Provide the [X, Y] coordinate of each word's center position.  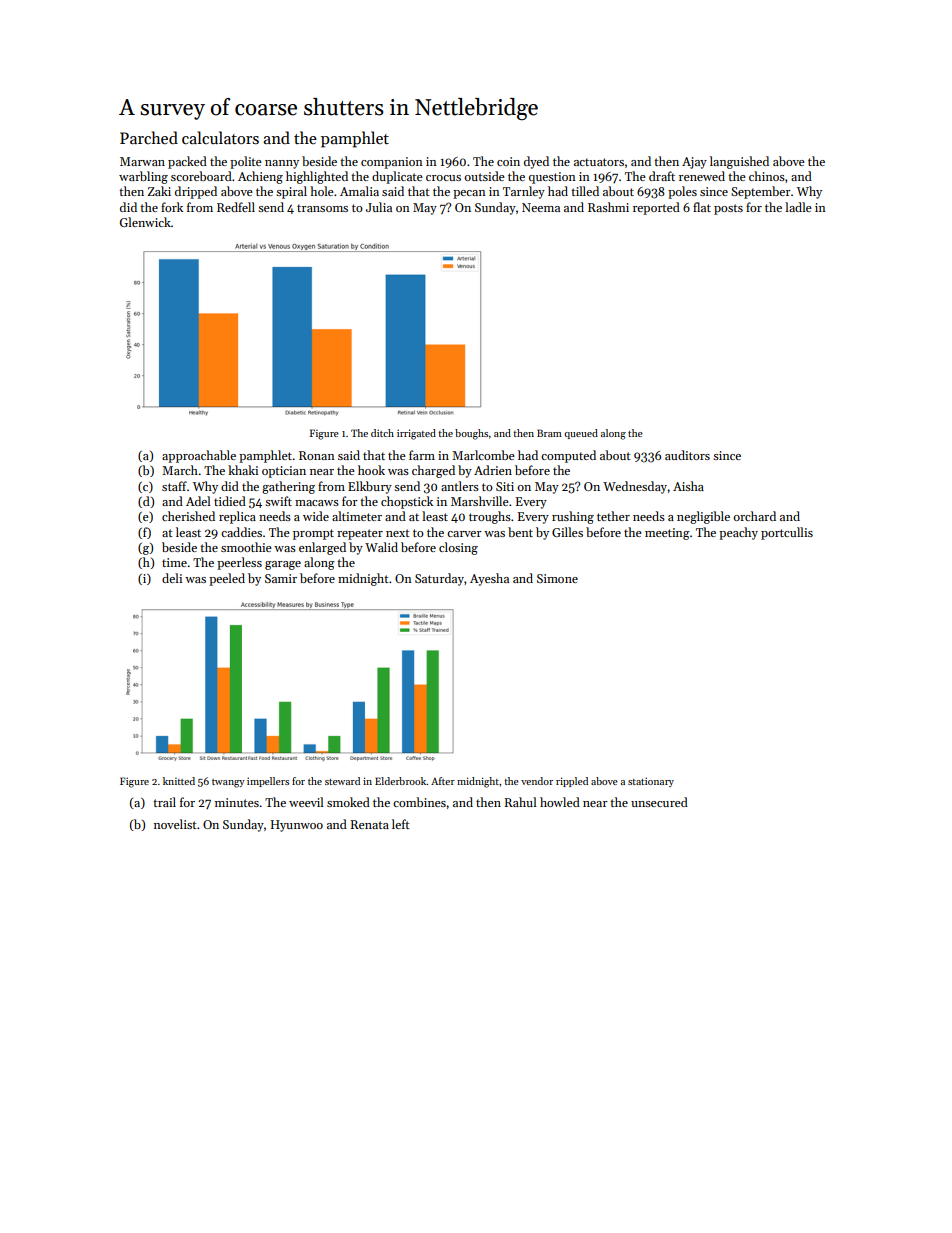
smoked [348, 802]
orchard [755, 516]
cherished [188, 516]
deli [172, 578]
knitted [179, 781]
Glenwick [145, 222]
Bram [549, 433]
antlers [460, 486]
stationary [651, 782]
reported [656, 208]
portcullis [787, 533]
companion [392, 163]
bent [520, 532]
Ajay [694, 163]
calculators [220, 137]
